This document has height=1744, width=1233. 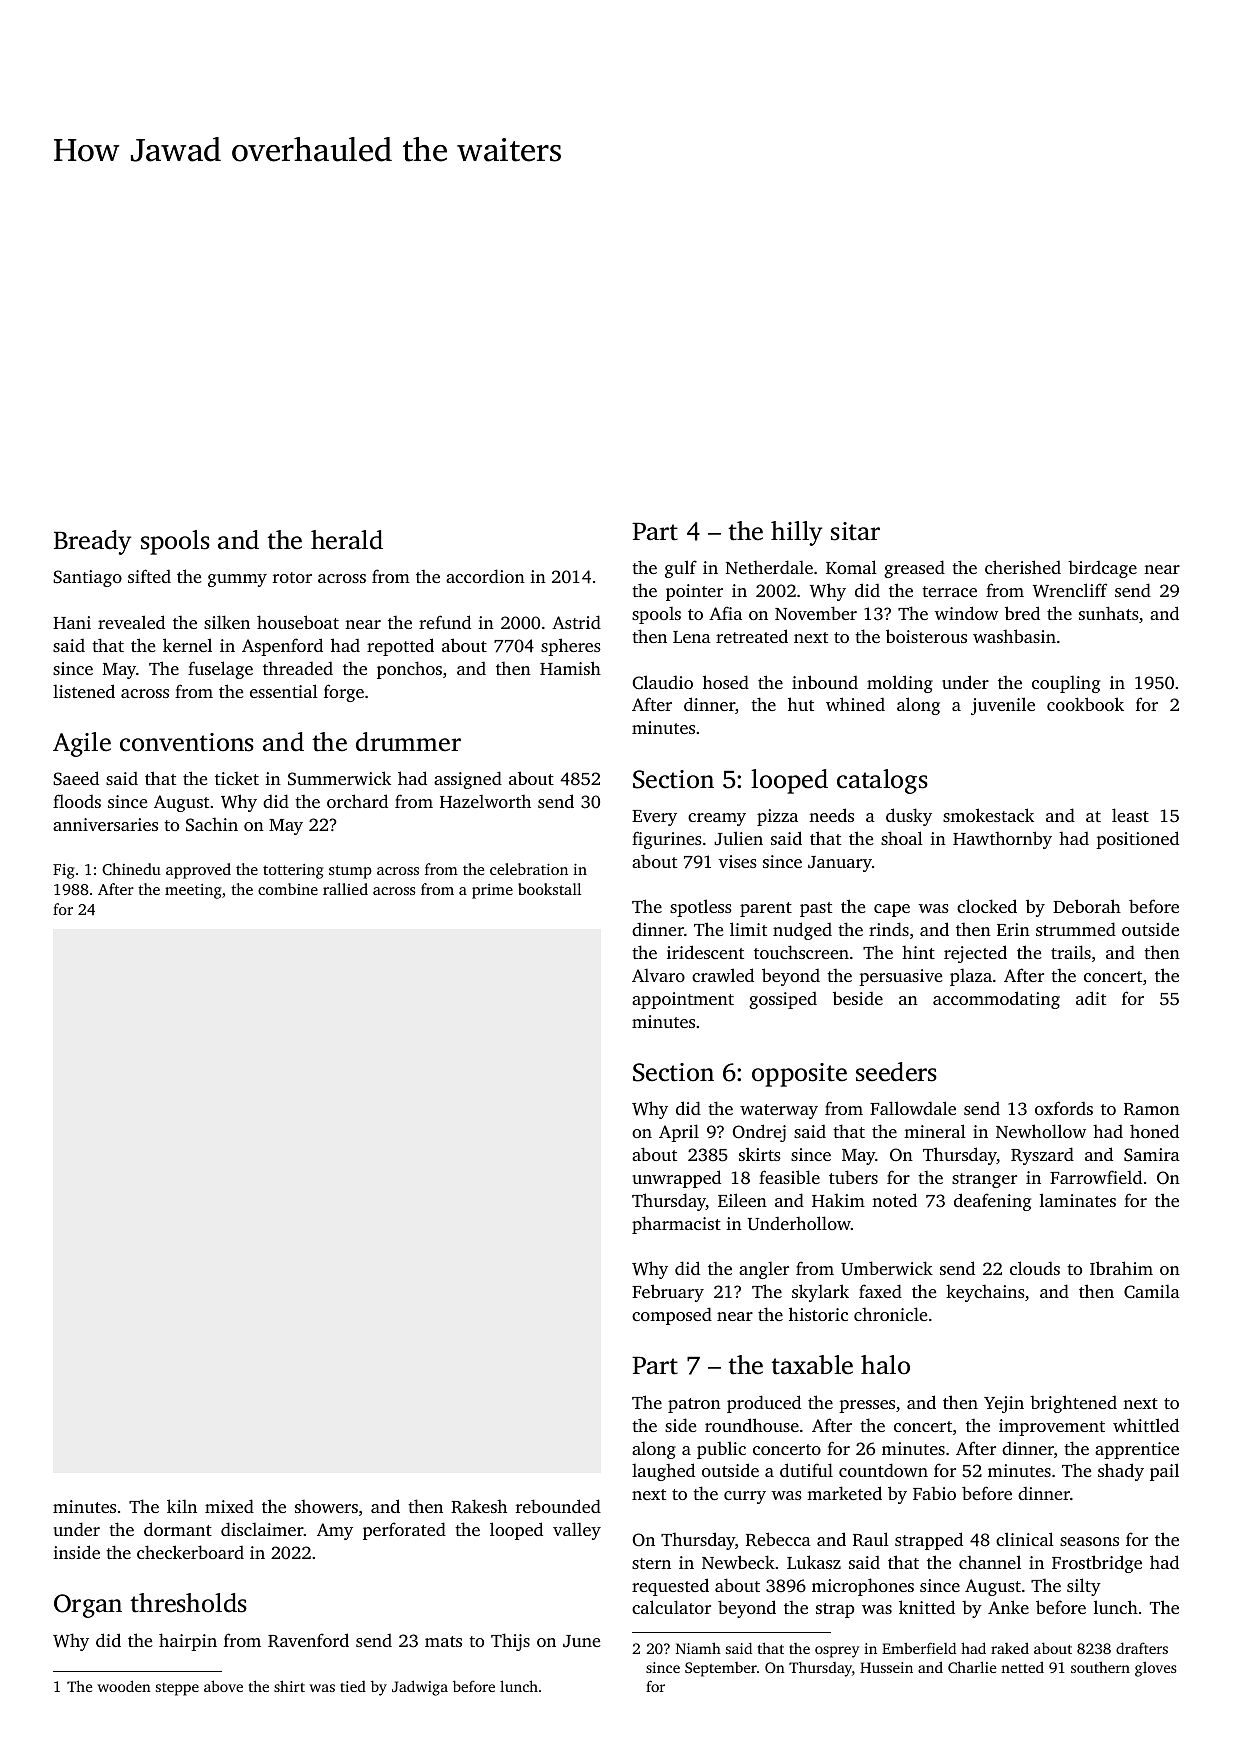 I want to click on pharmacist, so click(x=676, y=1225).
